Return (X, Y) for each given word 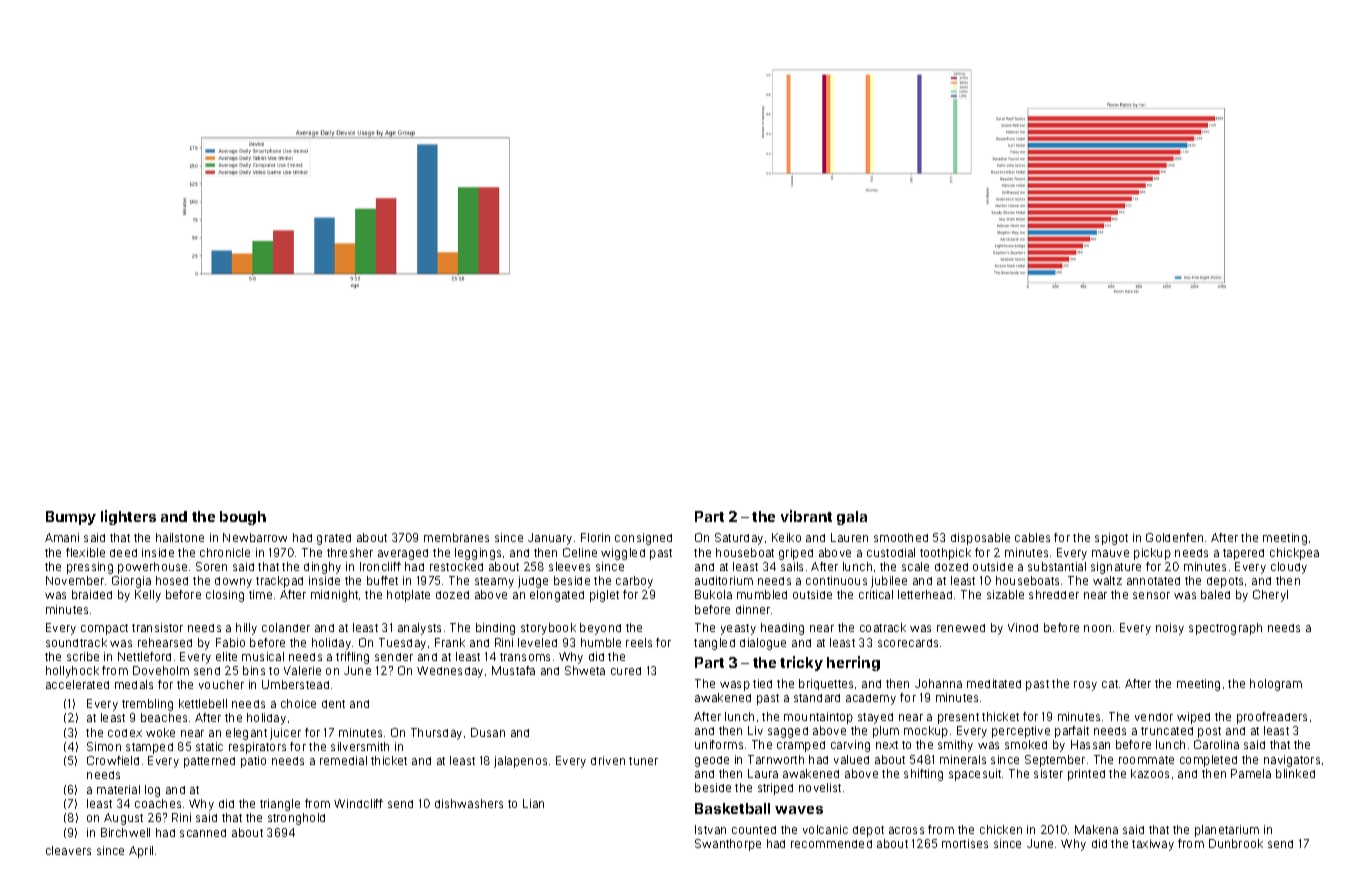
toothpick (945, 554)
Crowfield (113, 760)
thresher (350, 552)
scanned (203, 833)
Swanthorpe (728, 845)
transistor (157, 627)
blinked (1295, 773)
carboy (634, 582)
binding (495, 629)
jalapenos (520, 762)
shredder (1054, 594)
